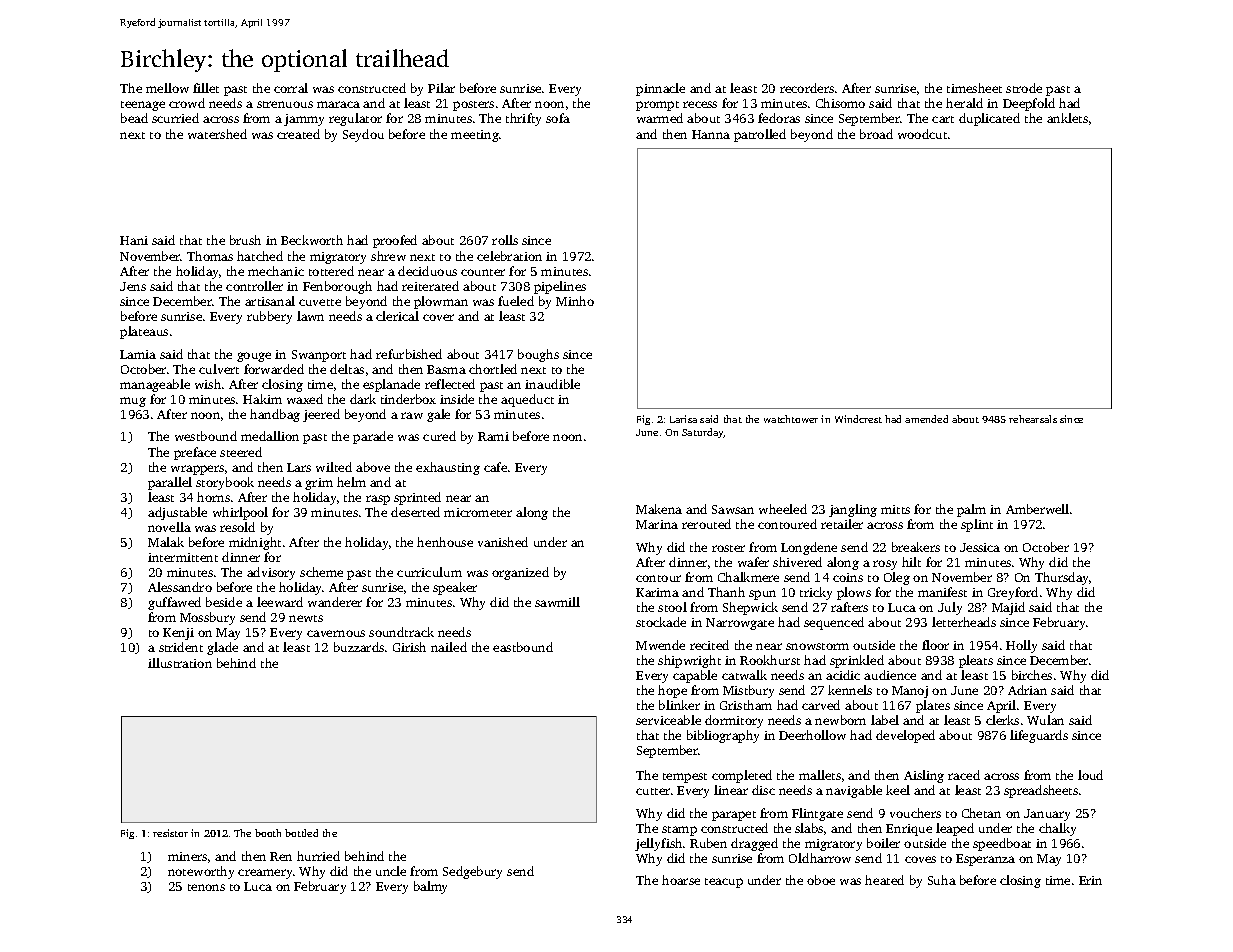 This page has width=1233, height=952. What do you see at coordinates (1037, 509) in the page?
I see `Amberwell` at bounding box center [1037, 509].
